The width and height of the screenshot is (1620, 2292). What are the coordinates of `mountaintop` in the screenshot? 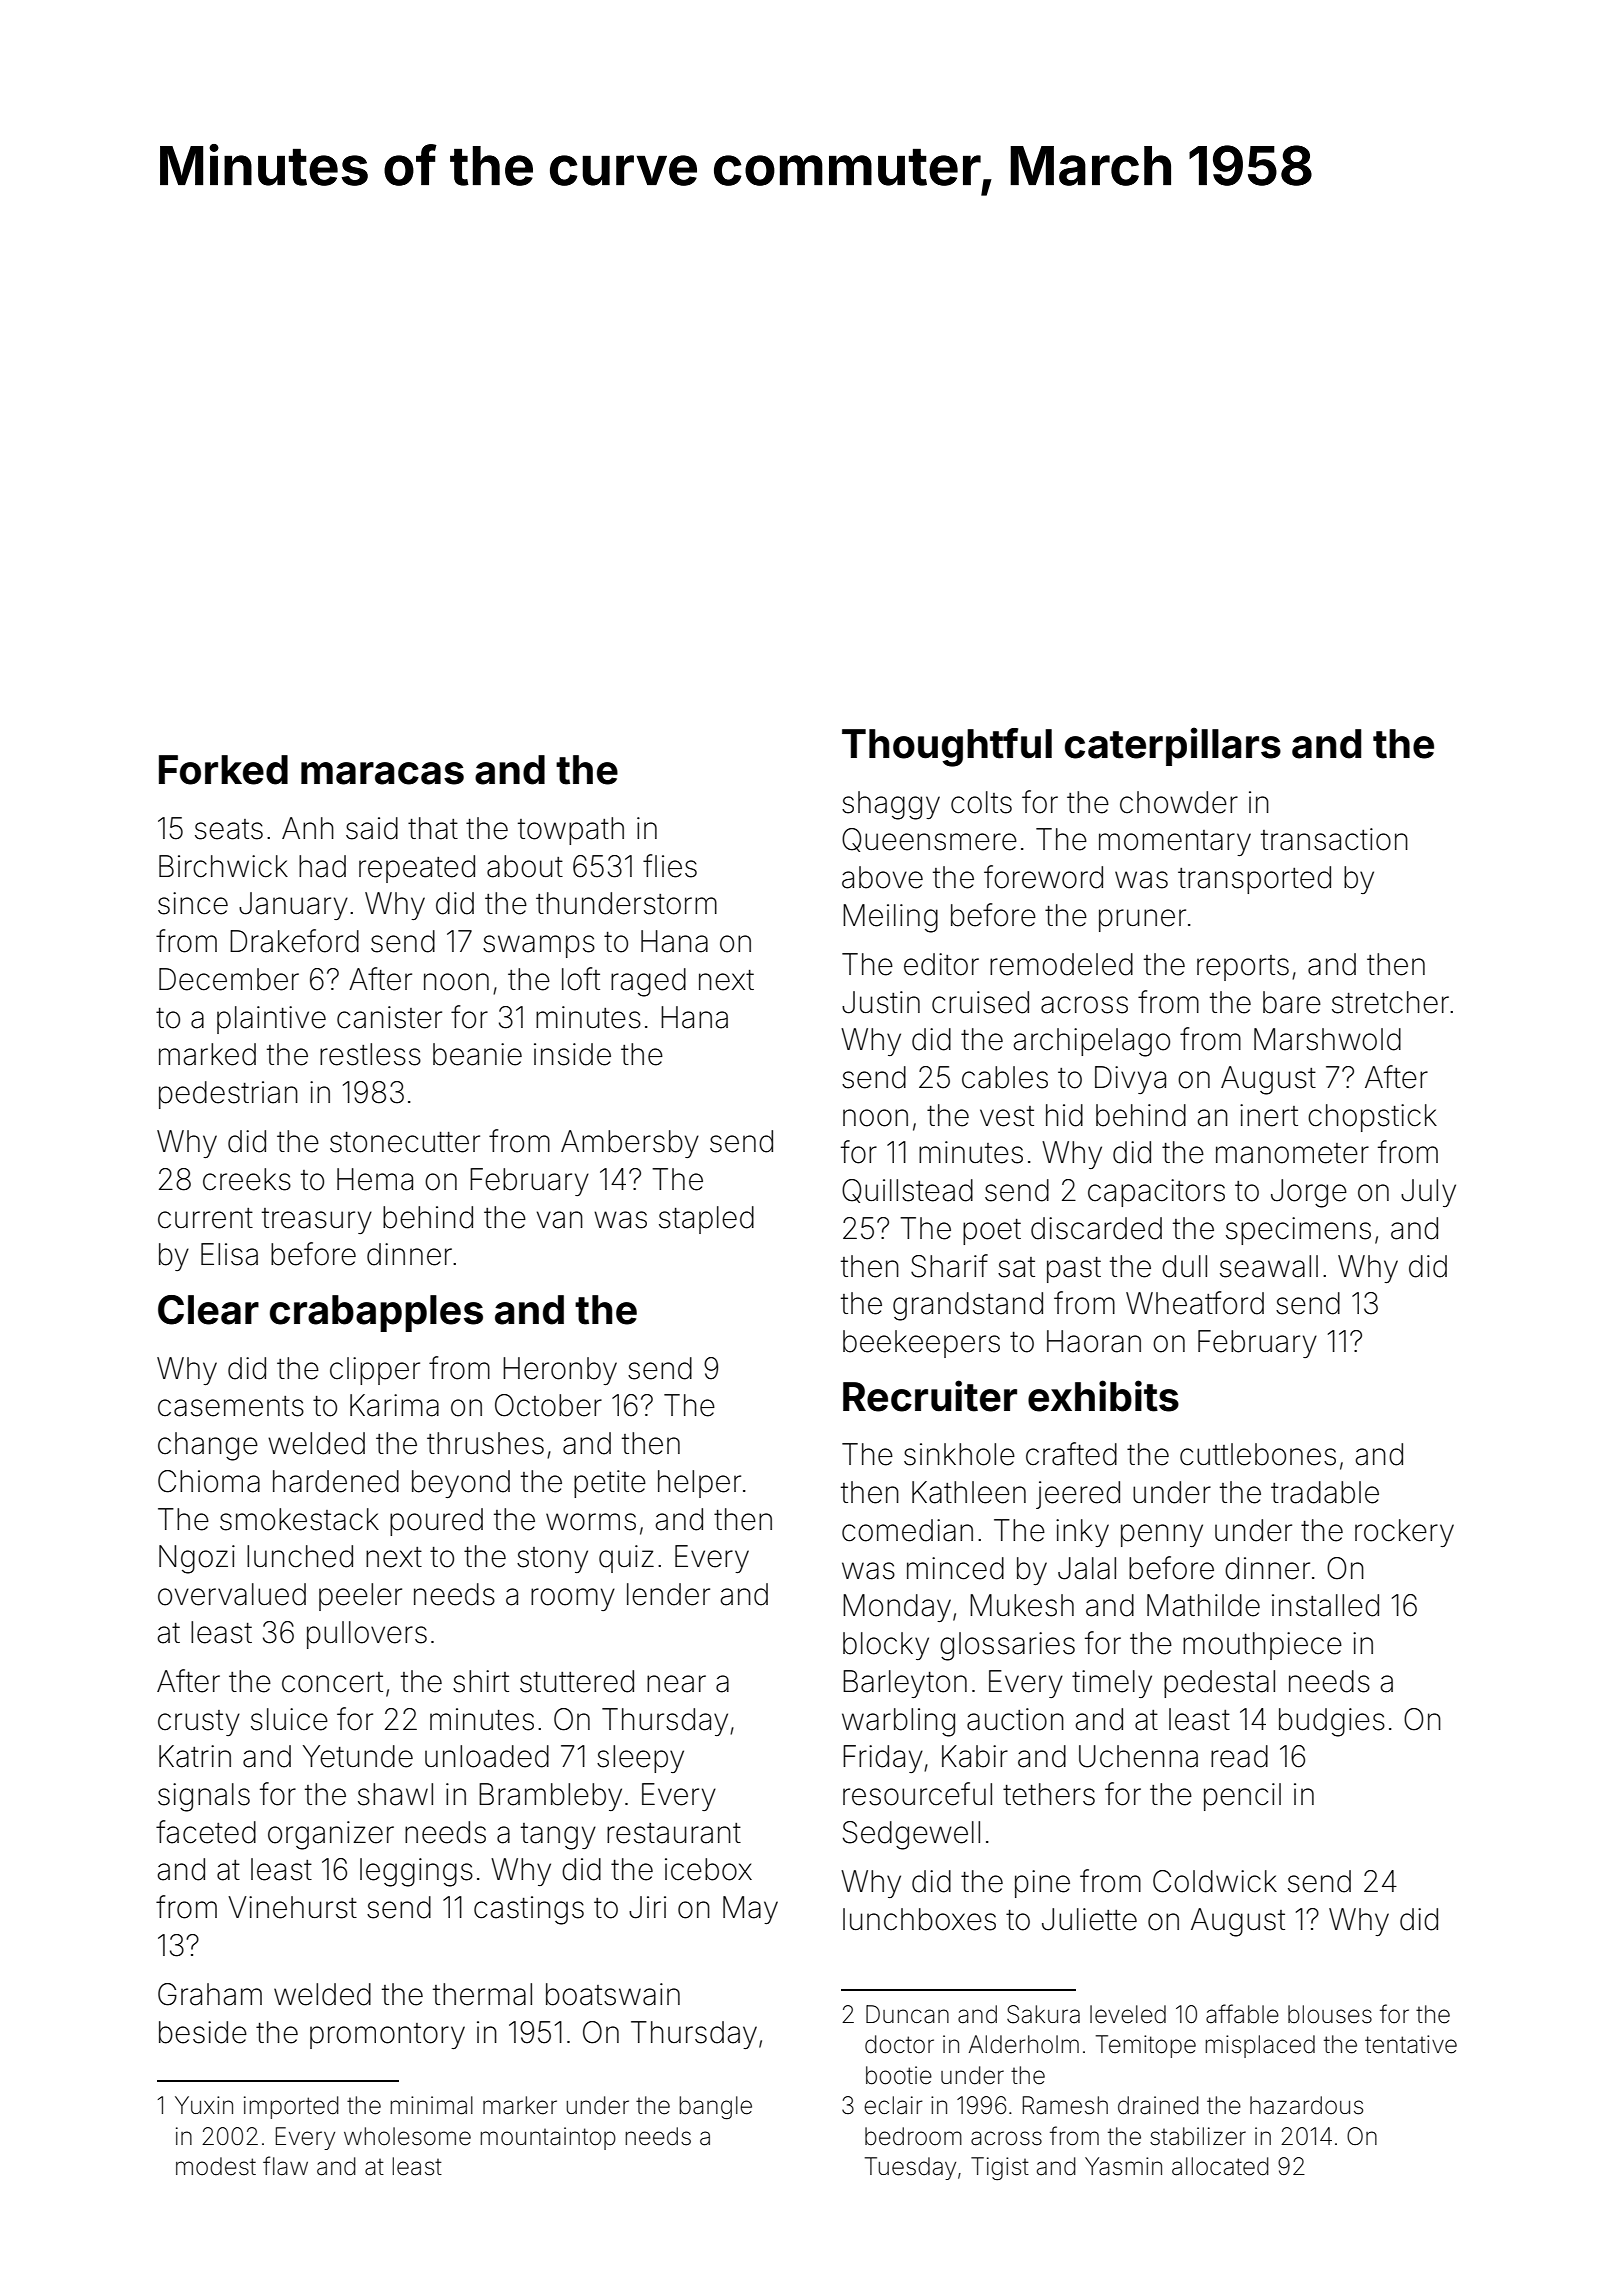 It's located at (548, 2138).
